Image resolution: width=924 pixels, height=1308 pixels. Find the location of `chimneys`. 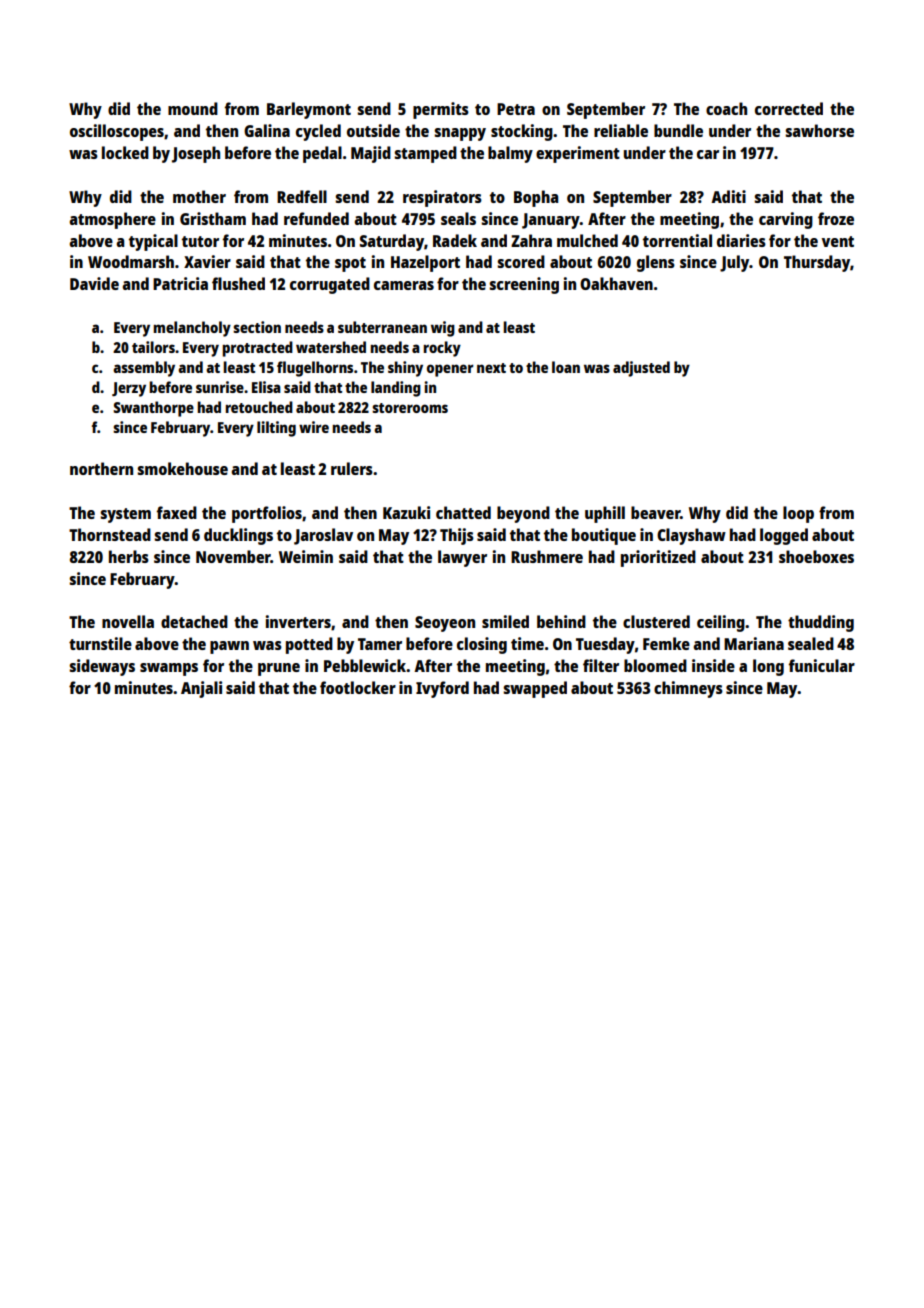

chimneys is located at coordinates (688, 689).
